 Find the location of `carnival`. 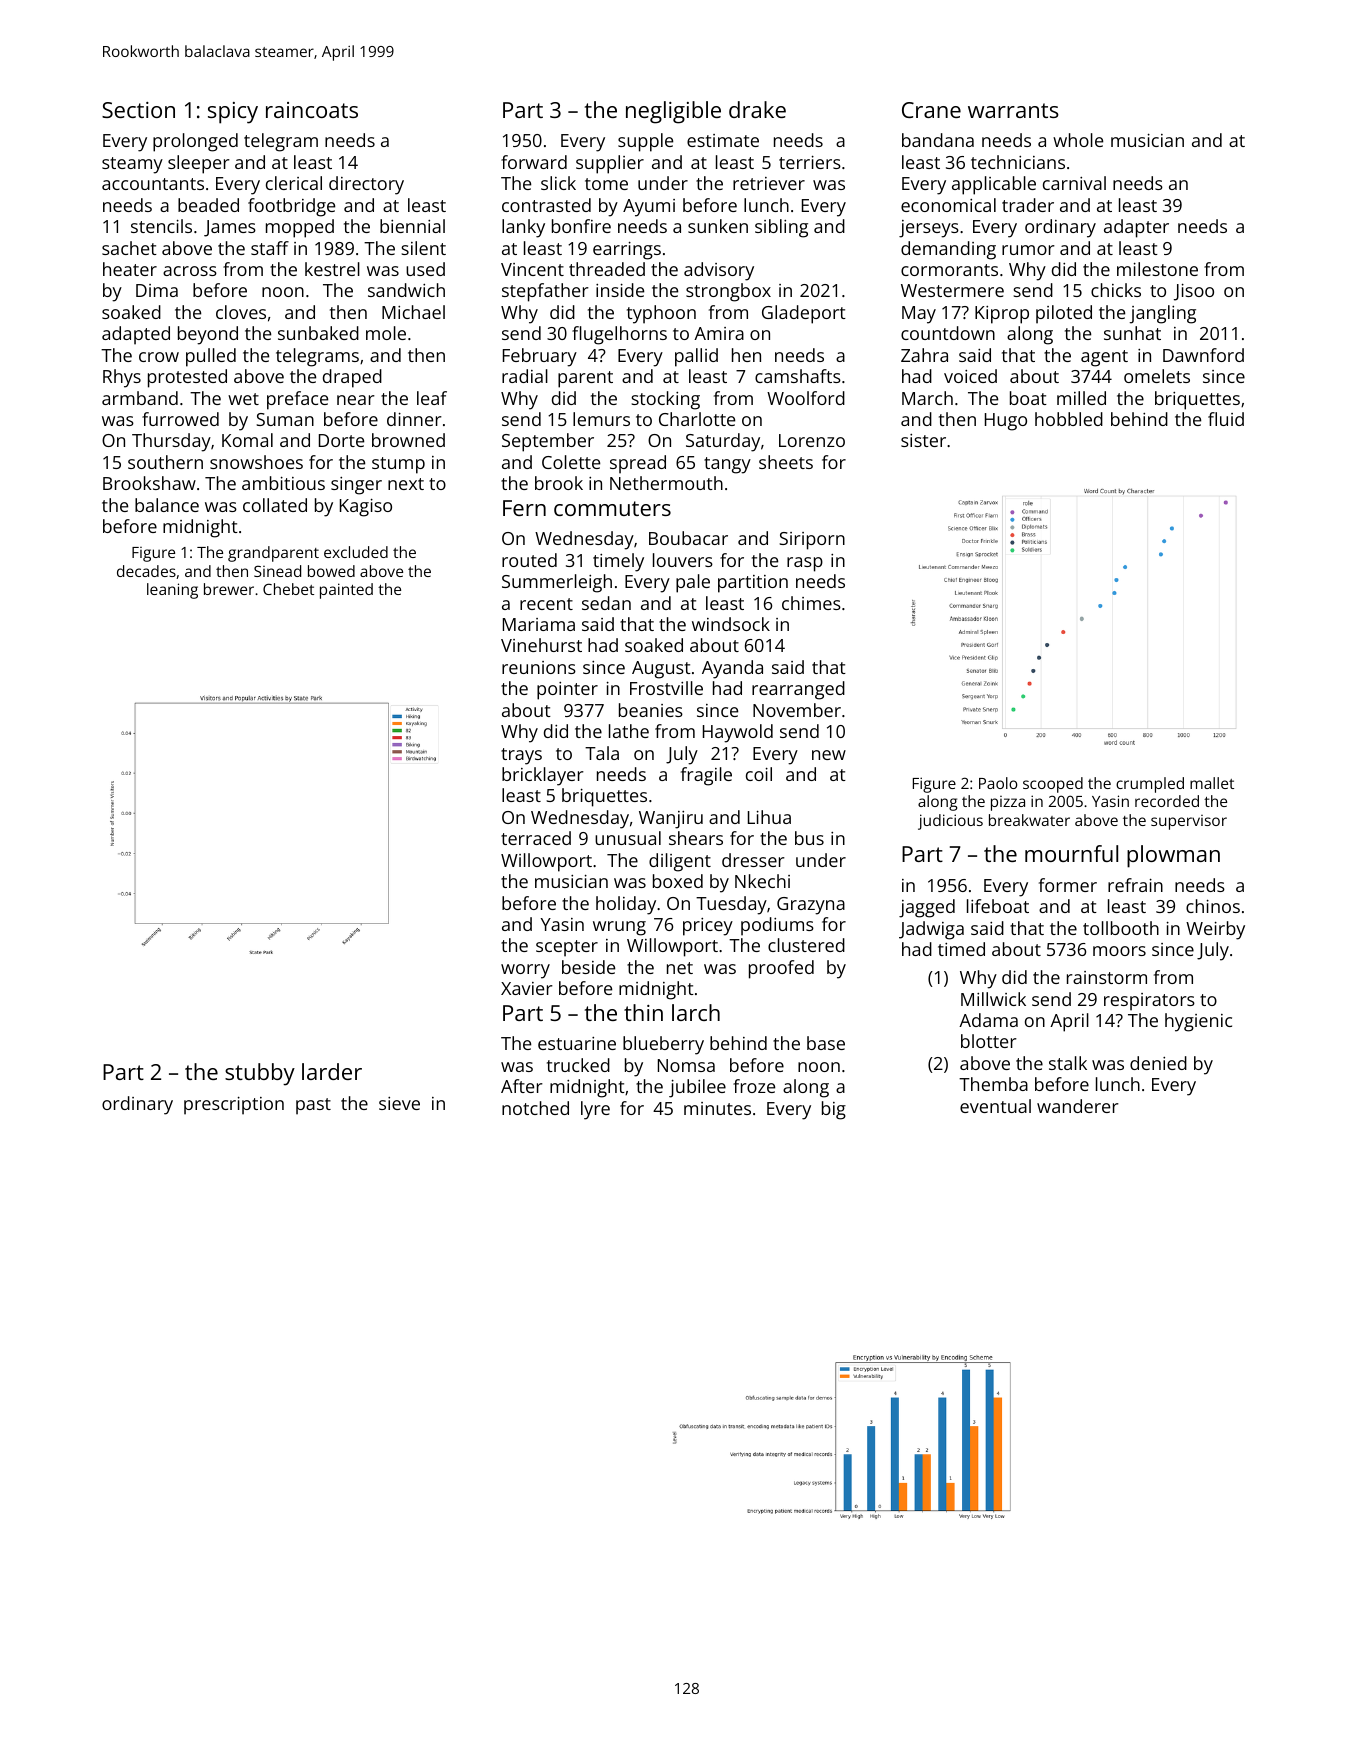

carnival is located at coordinates (1074, 183).
